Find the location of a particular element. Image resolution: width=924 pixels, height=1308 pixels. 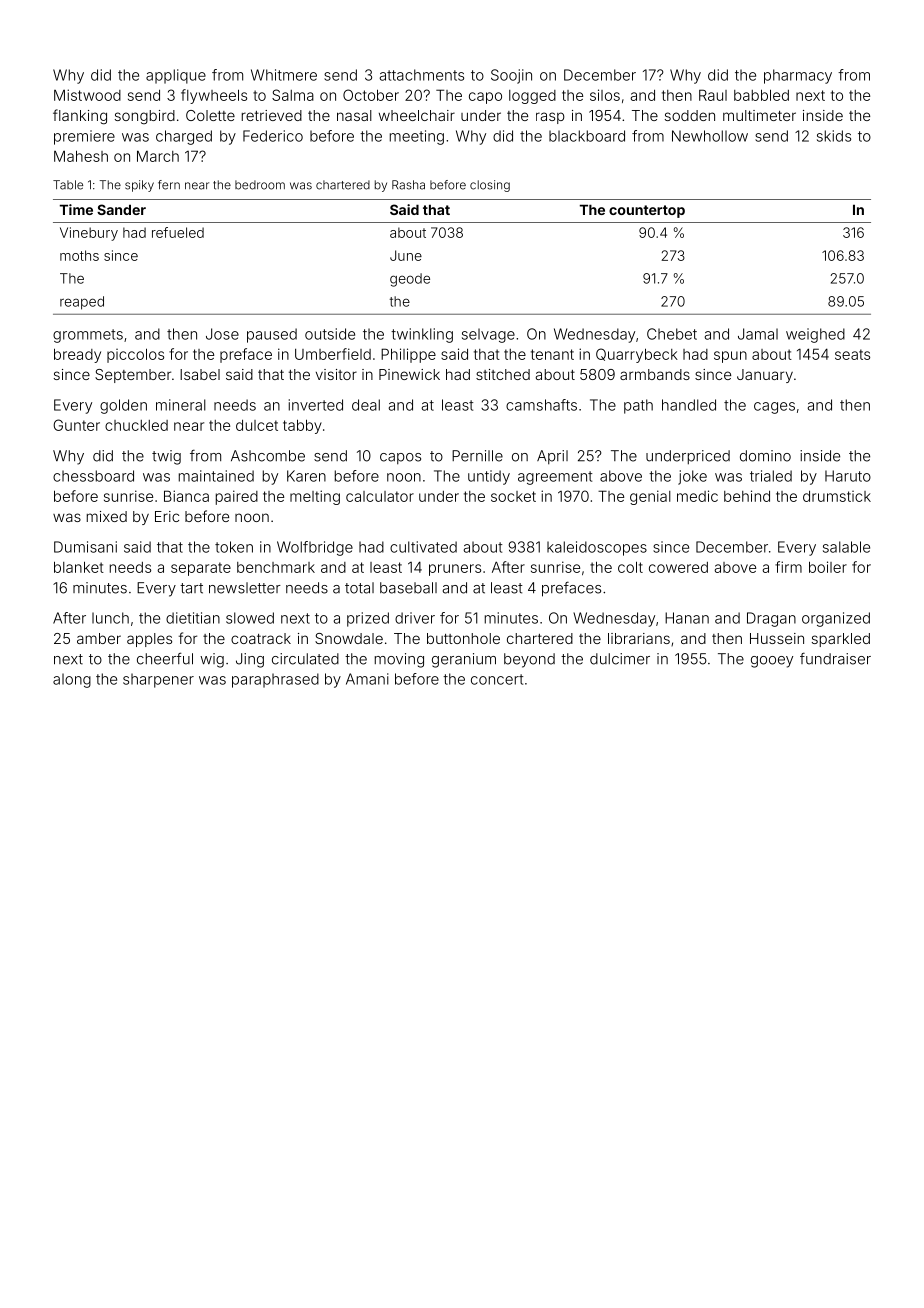

trialed is located at coordinates (771, 476).
